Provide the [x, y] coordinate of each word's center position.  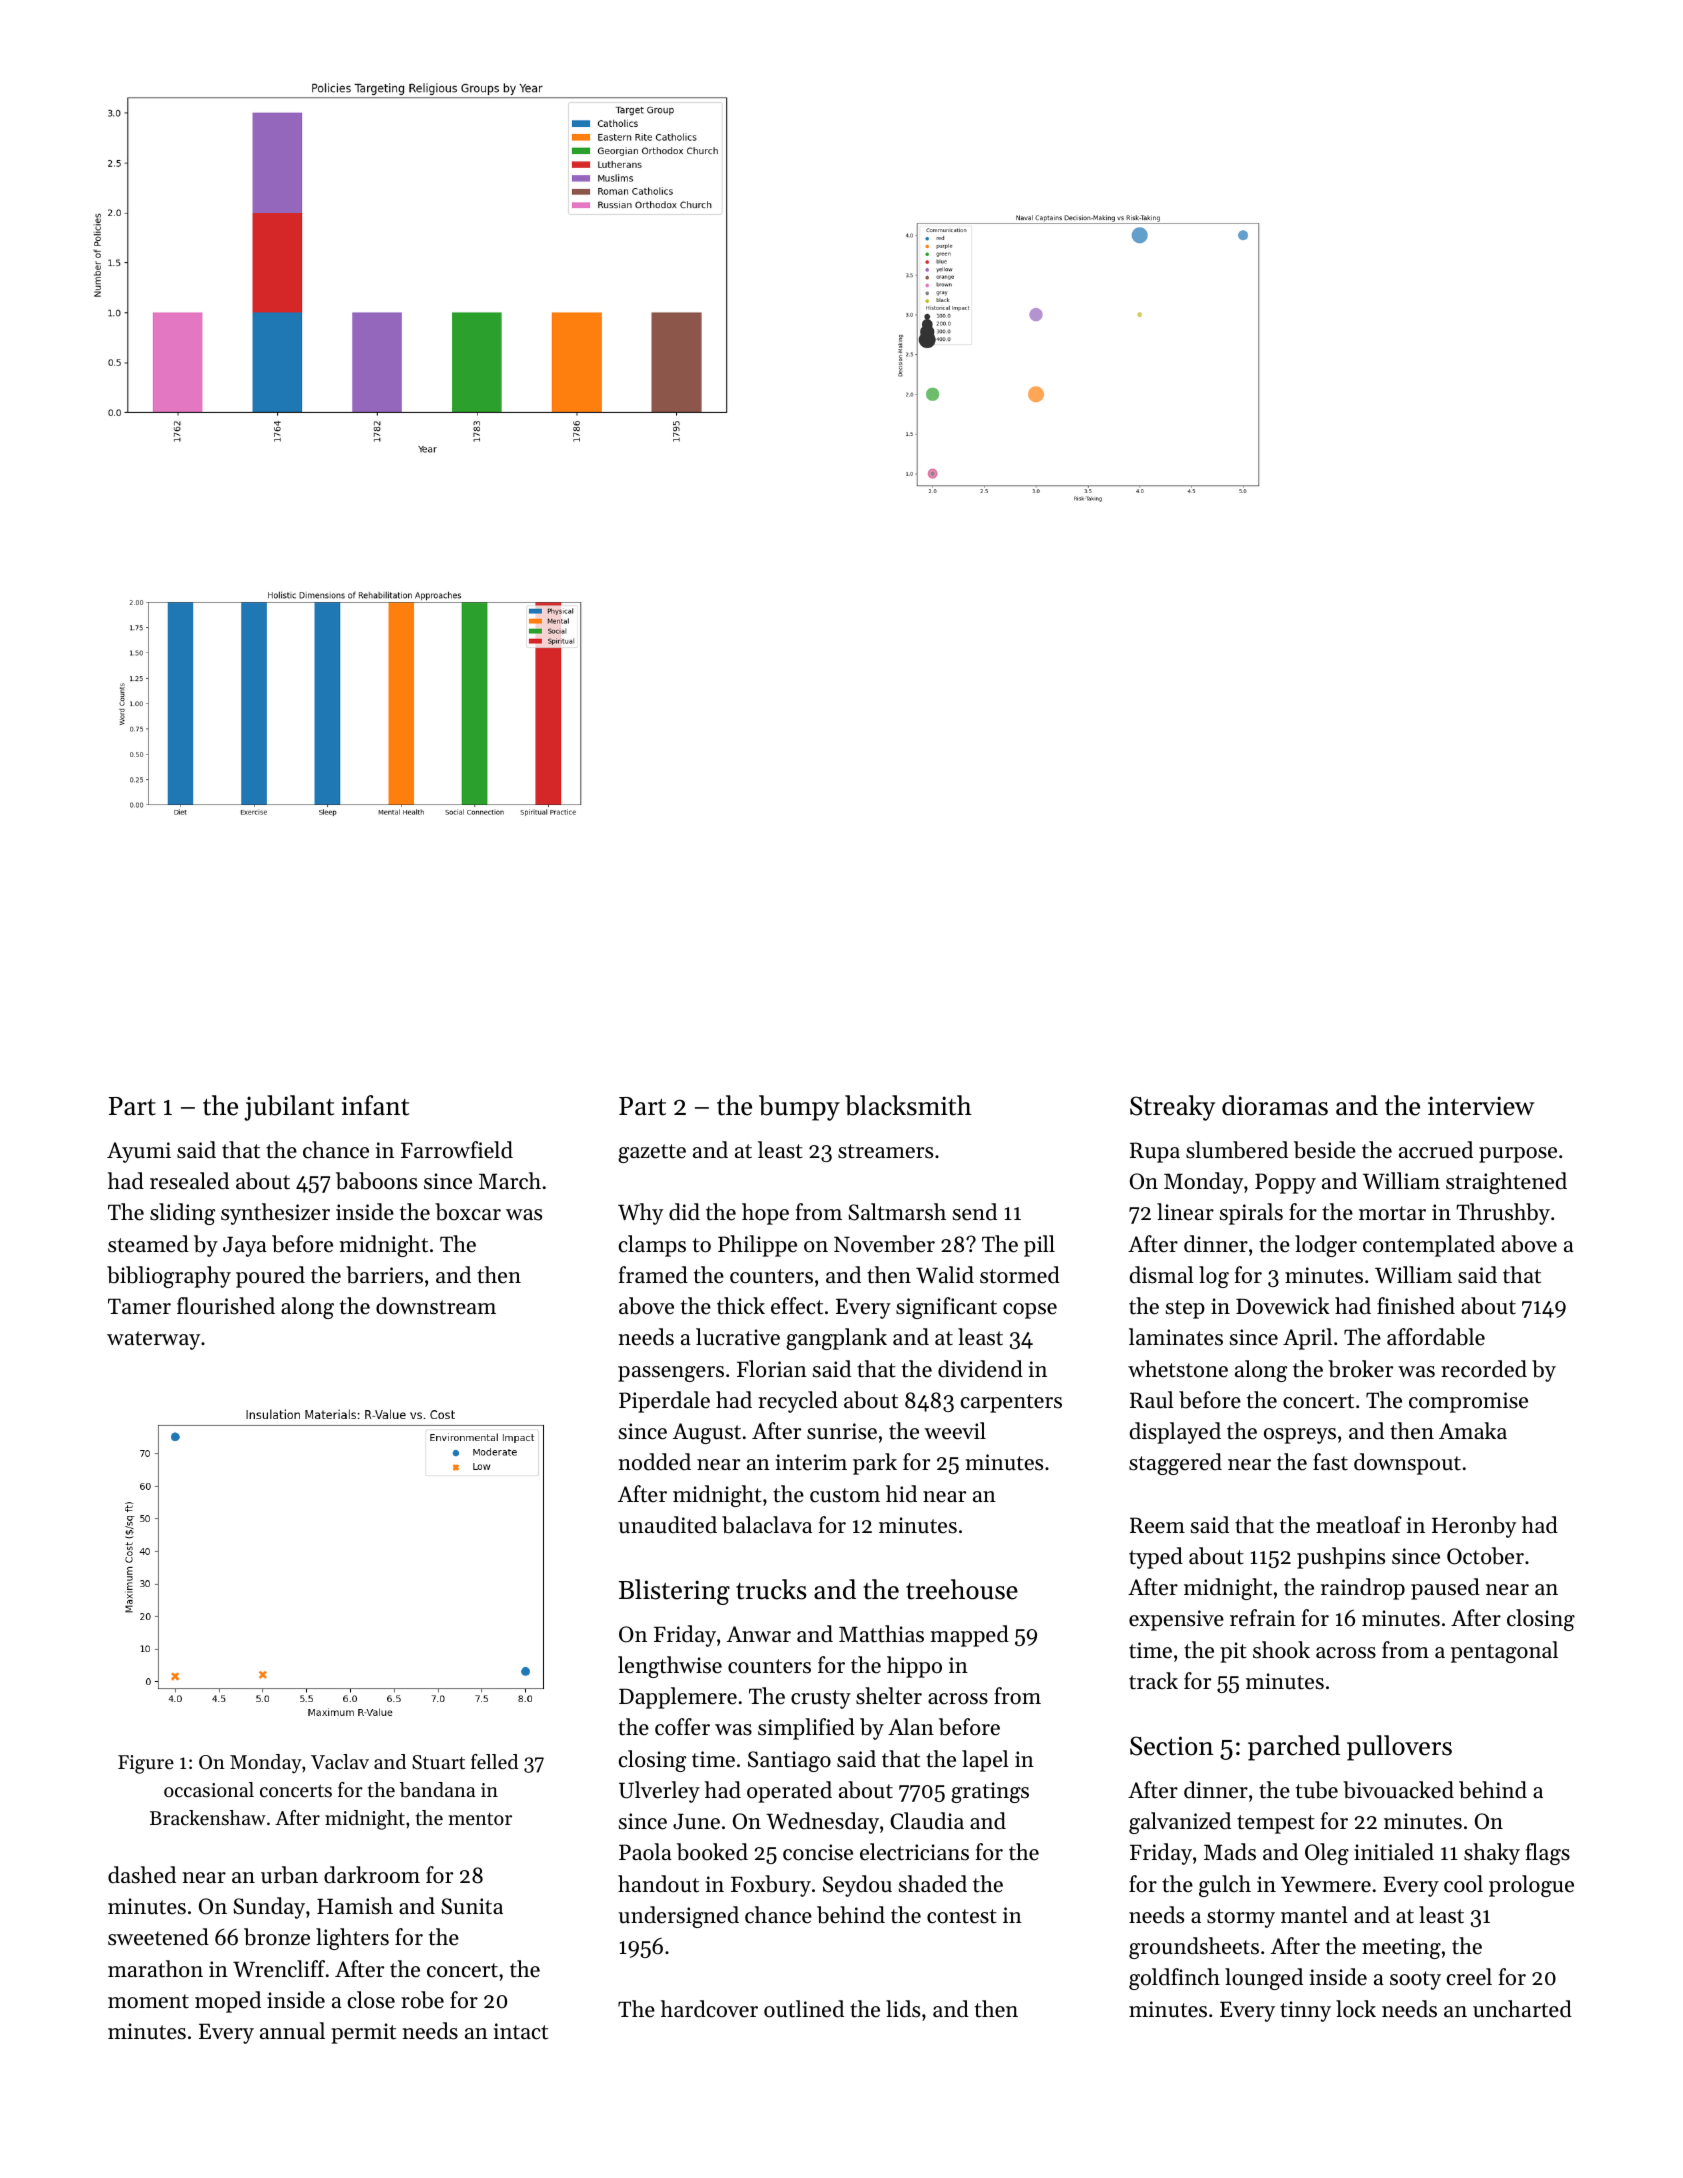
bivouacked [1398, 1790]
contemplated [1429, 1246]
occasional [209, 1790]
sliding [182, 1214]
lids [903, 2009]
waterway [153, 1340]
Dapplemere [678, 1698]
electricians [914, 1852]
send [975, 1212]
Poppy [1285, 1183]
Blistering [674, 1592]
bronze [277, 1937]
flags [1548, 1854]
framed [653, 1275]
